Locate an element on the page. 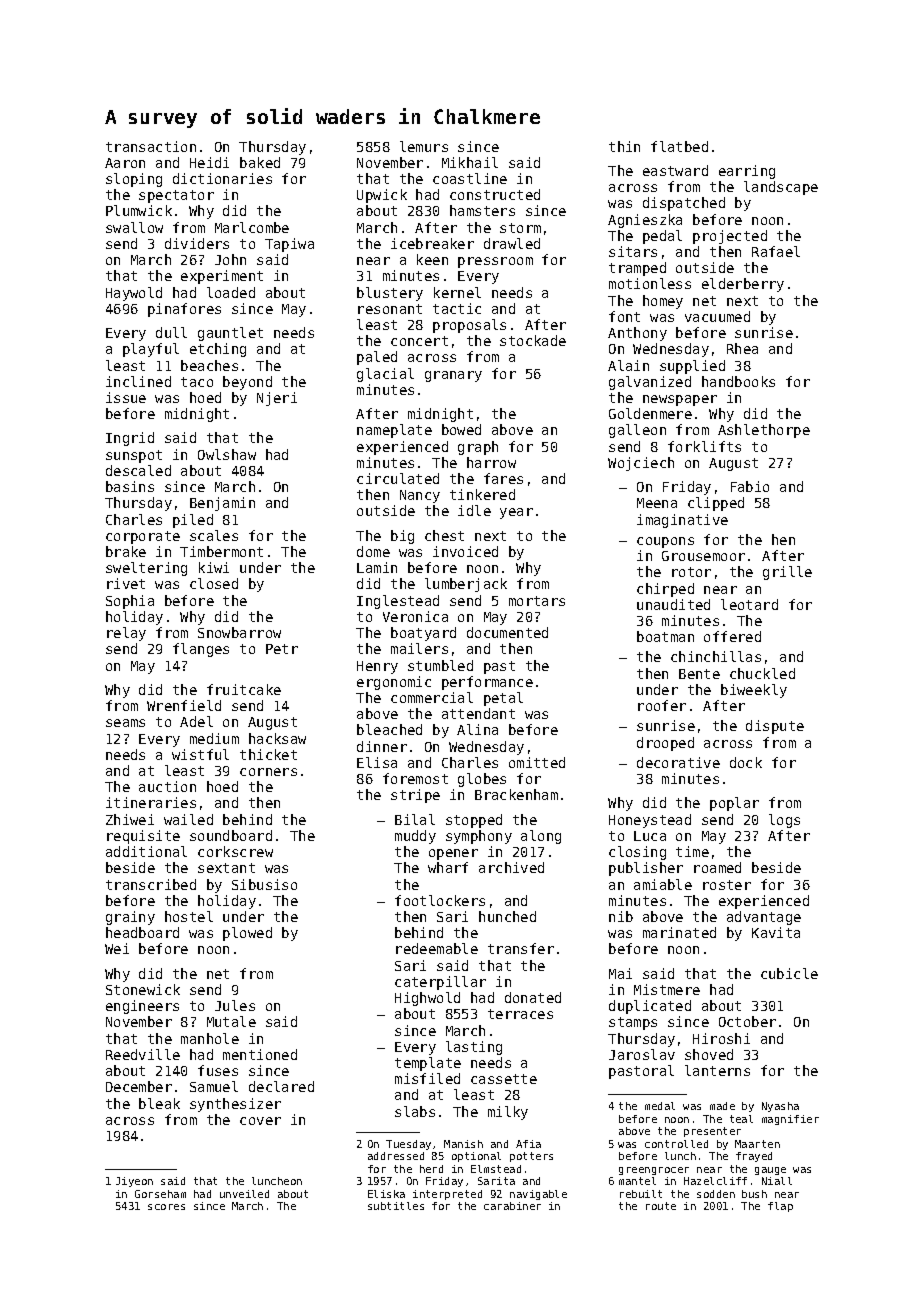 This page has height=1308, width=924. keen is located at coordinates (432, 259).
